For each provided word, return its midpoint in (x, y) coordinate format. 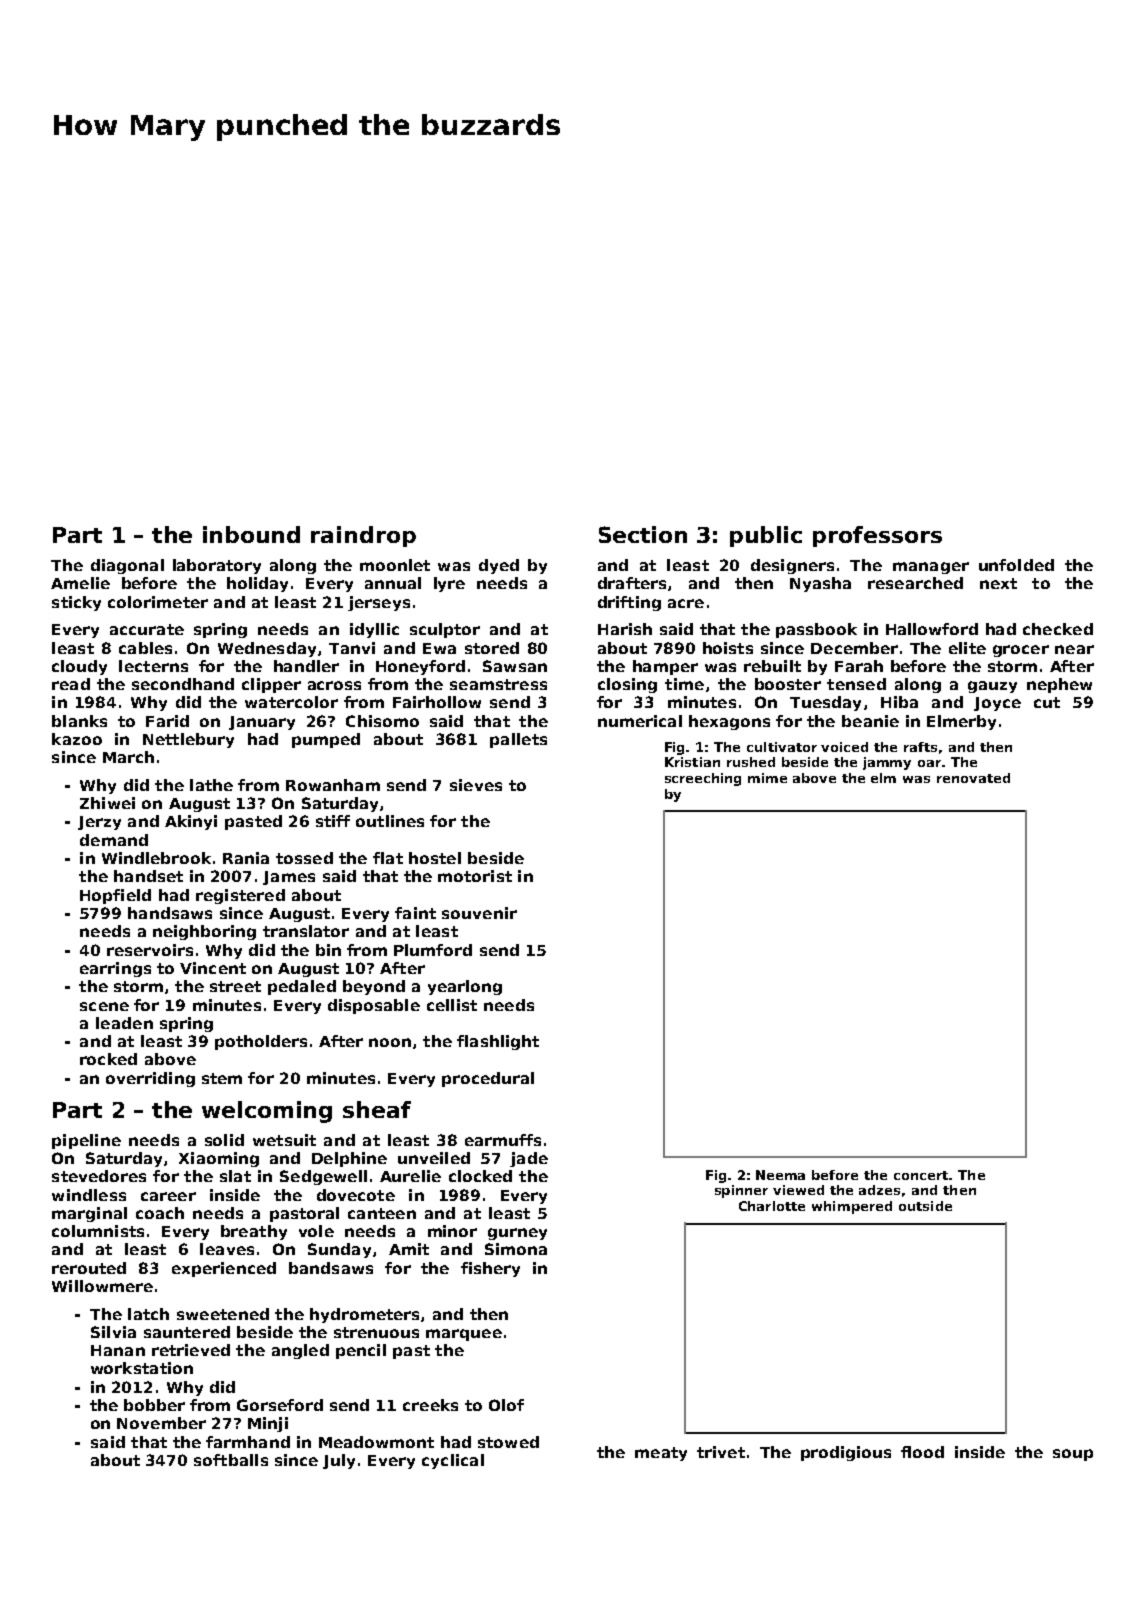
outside (925, 1206)
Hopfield (115, 896)
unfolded (1016, 565)
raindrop (363, 536)
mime (767, 778)
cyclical (453, 1461)
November (161, 1423)
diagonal (127, 566)
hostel (435, 858)
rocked (108, 1059)
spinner (741, 1191)
